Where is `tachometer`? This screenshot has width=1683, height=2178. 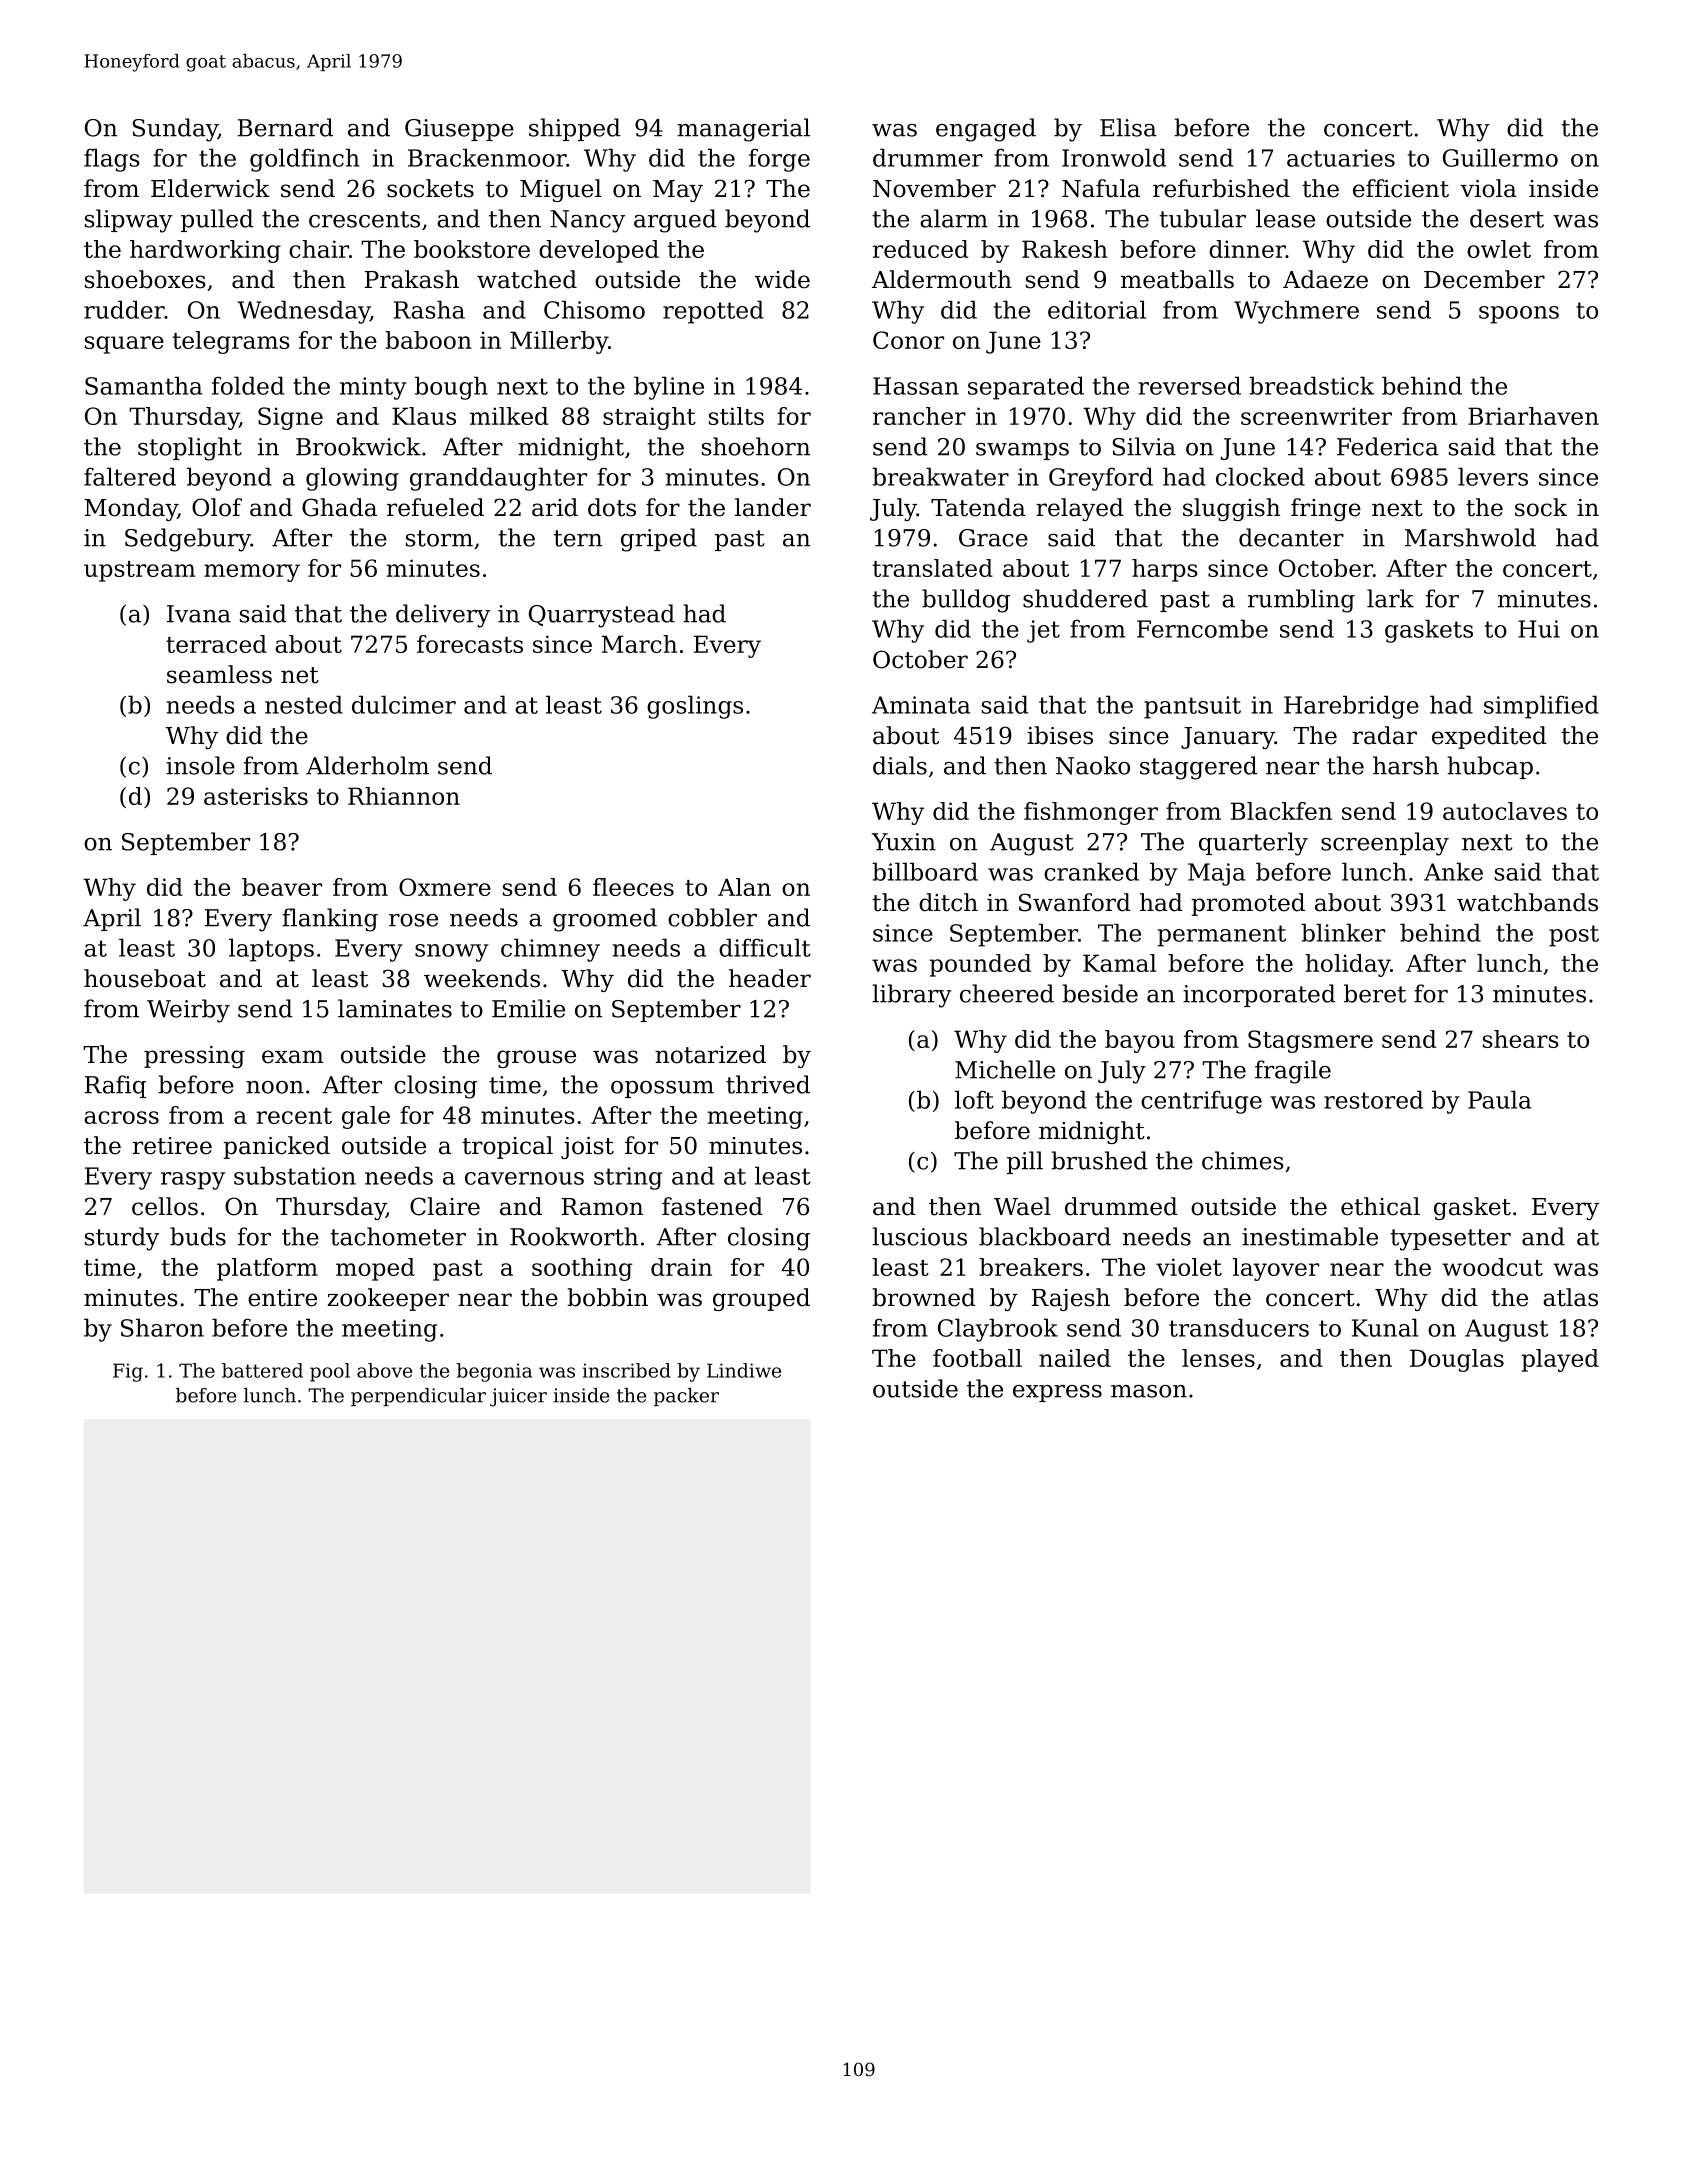
tachometer is located at coordinates (398, 1236).
